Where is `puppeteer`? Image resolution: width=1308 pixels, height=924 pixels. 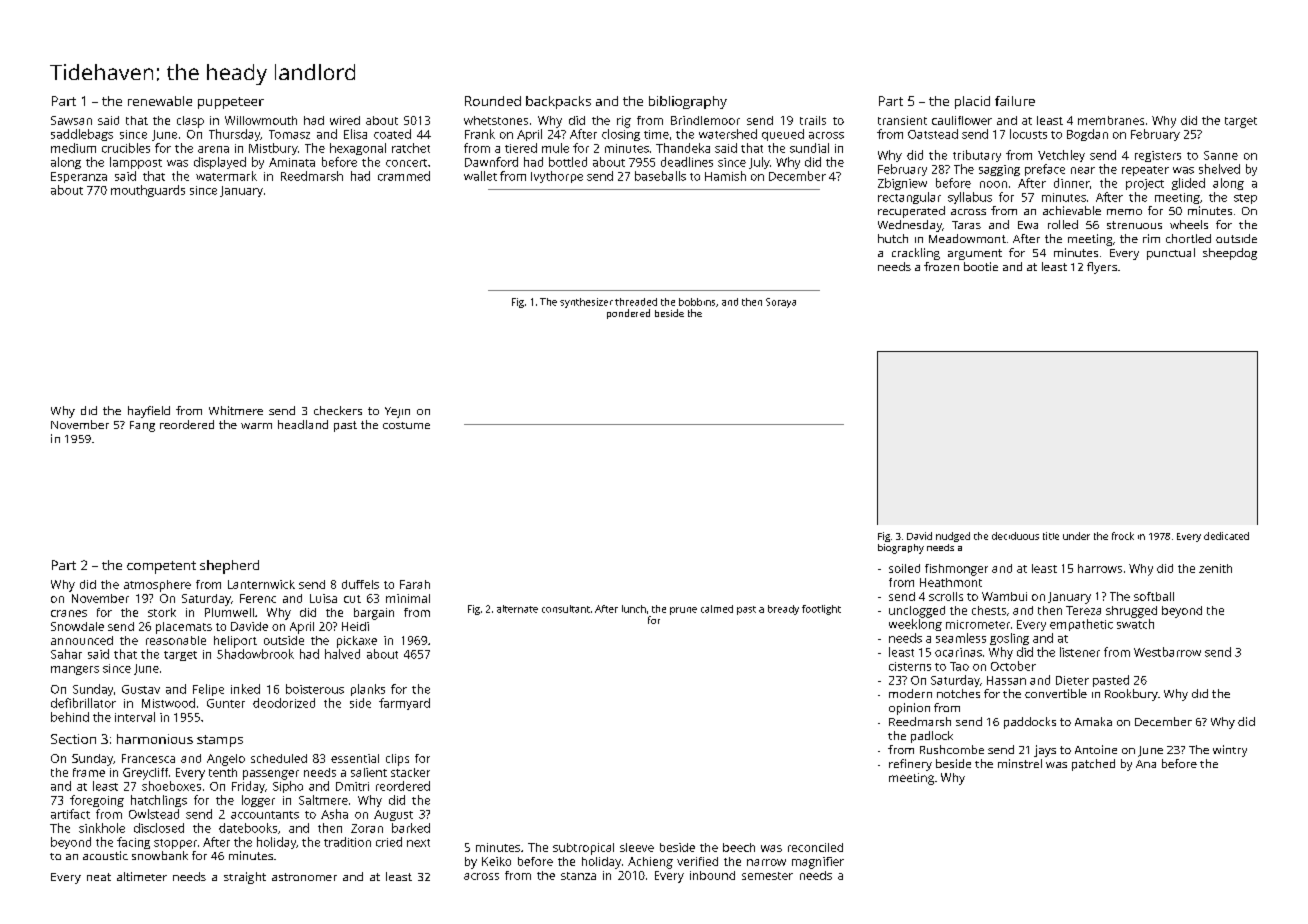 puppeteer is located at coordinates (231, 103).
